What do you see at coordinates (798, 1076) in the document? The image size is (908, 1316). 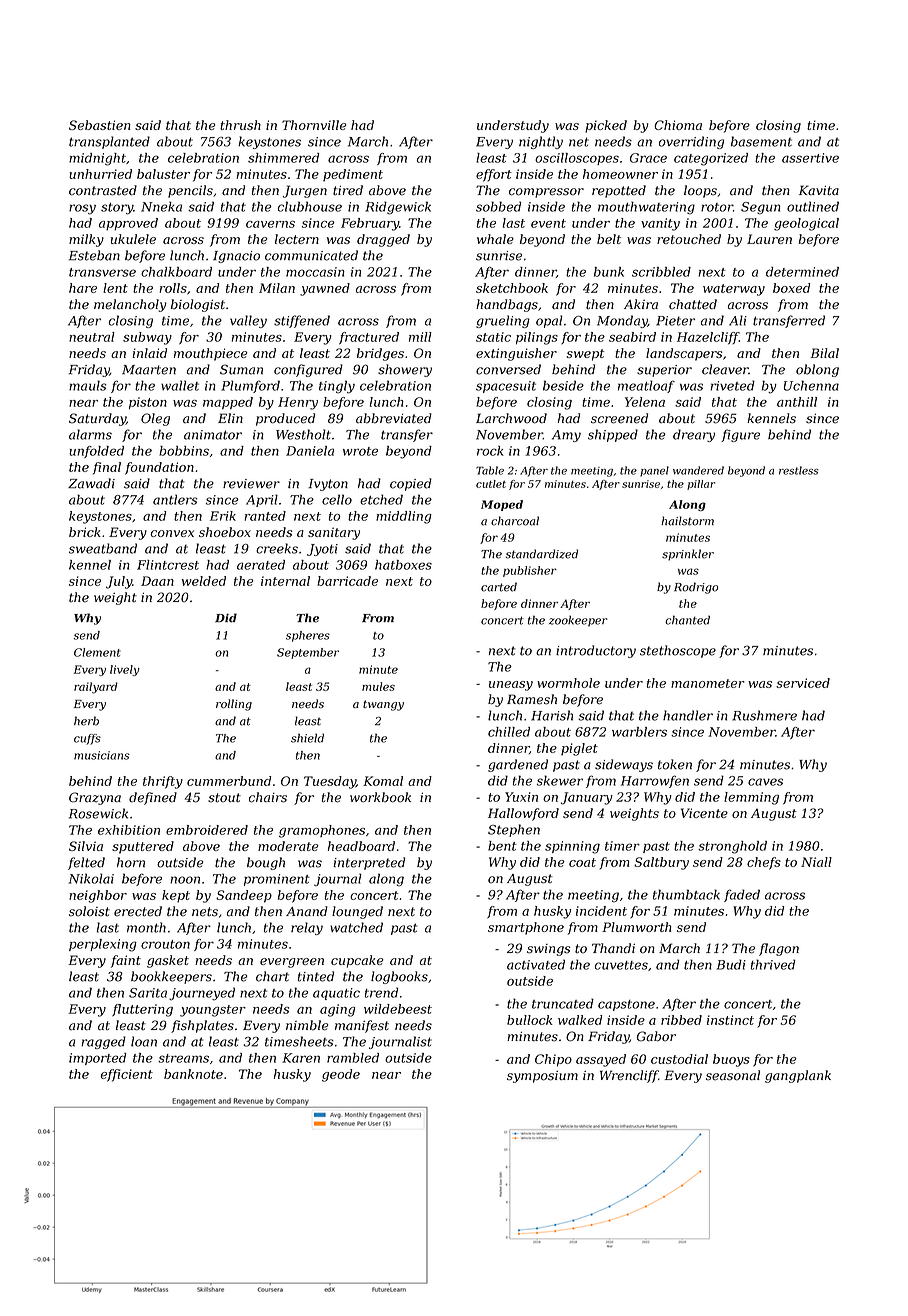 I see `gangplank` at bounding box center [798, 1076].
